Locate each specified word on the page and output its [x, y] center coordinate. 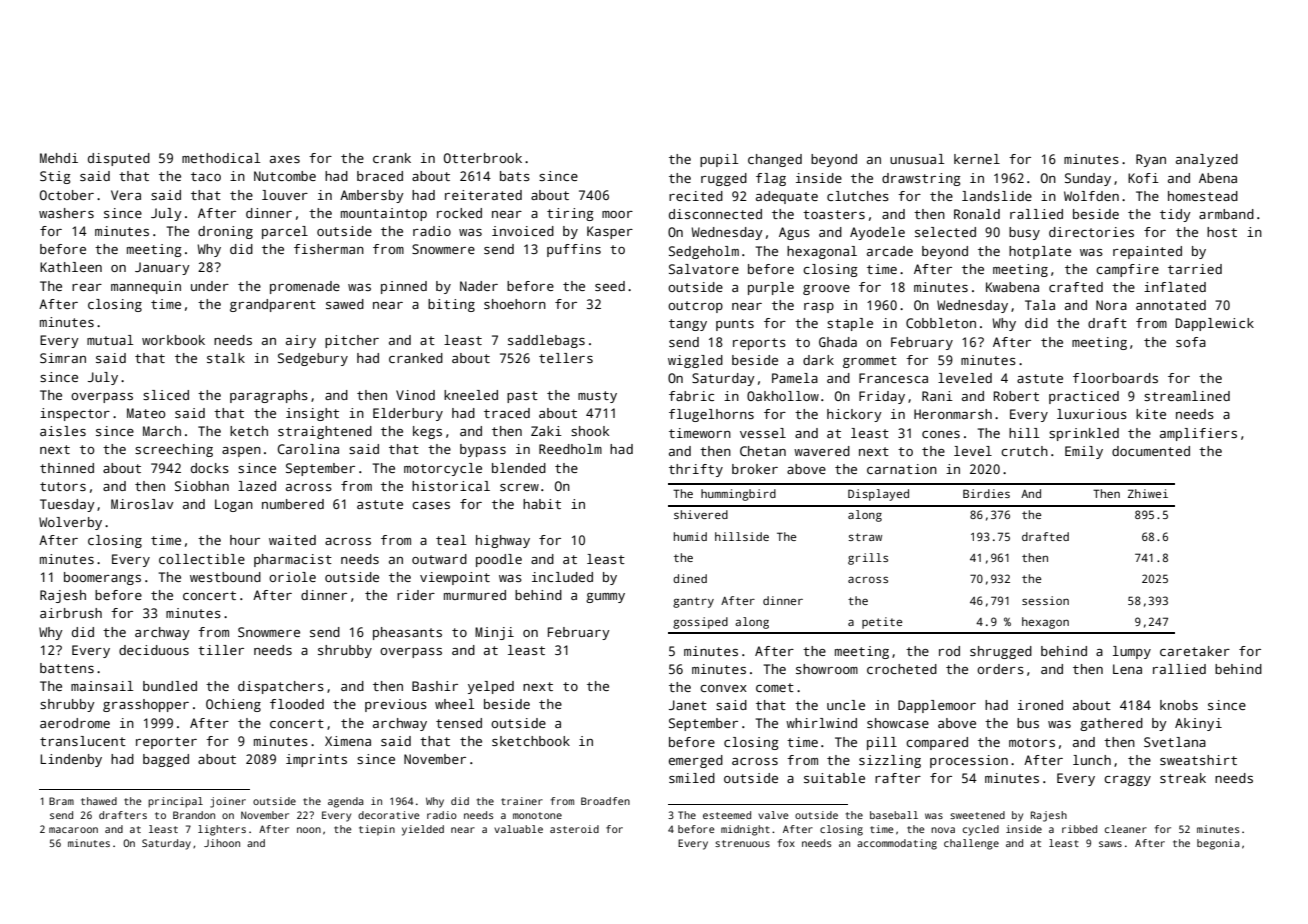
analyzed [1207, 160]
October [67, 195]
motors [1032, 742]
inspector [75, 414]
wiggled [695, 361]
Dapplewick [1215, 324]
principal [175, 802]
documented [1151, 451]
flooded [297, 704]
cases [431, 505]
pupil [719, 160]
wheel [454, 704]
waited [292, 540]
